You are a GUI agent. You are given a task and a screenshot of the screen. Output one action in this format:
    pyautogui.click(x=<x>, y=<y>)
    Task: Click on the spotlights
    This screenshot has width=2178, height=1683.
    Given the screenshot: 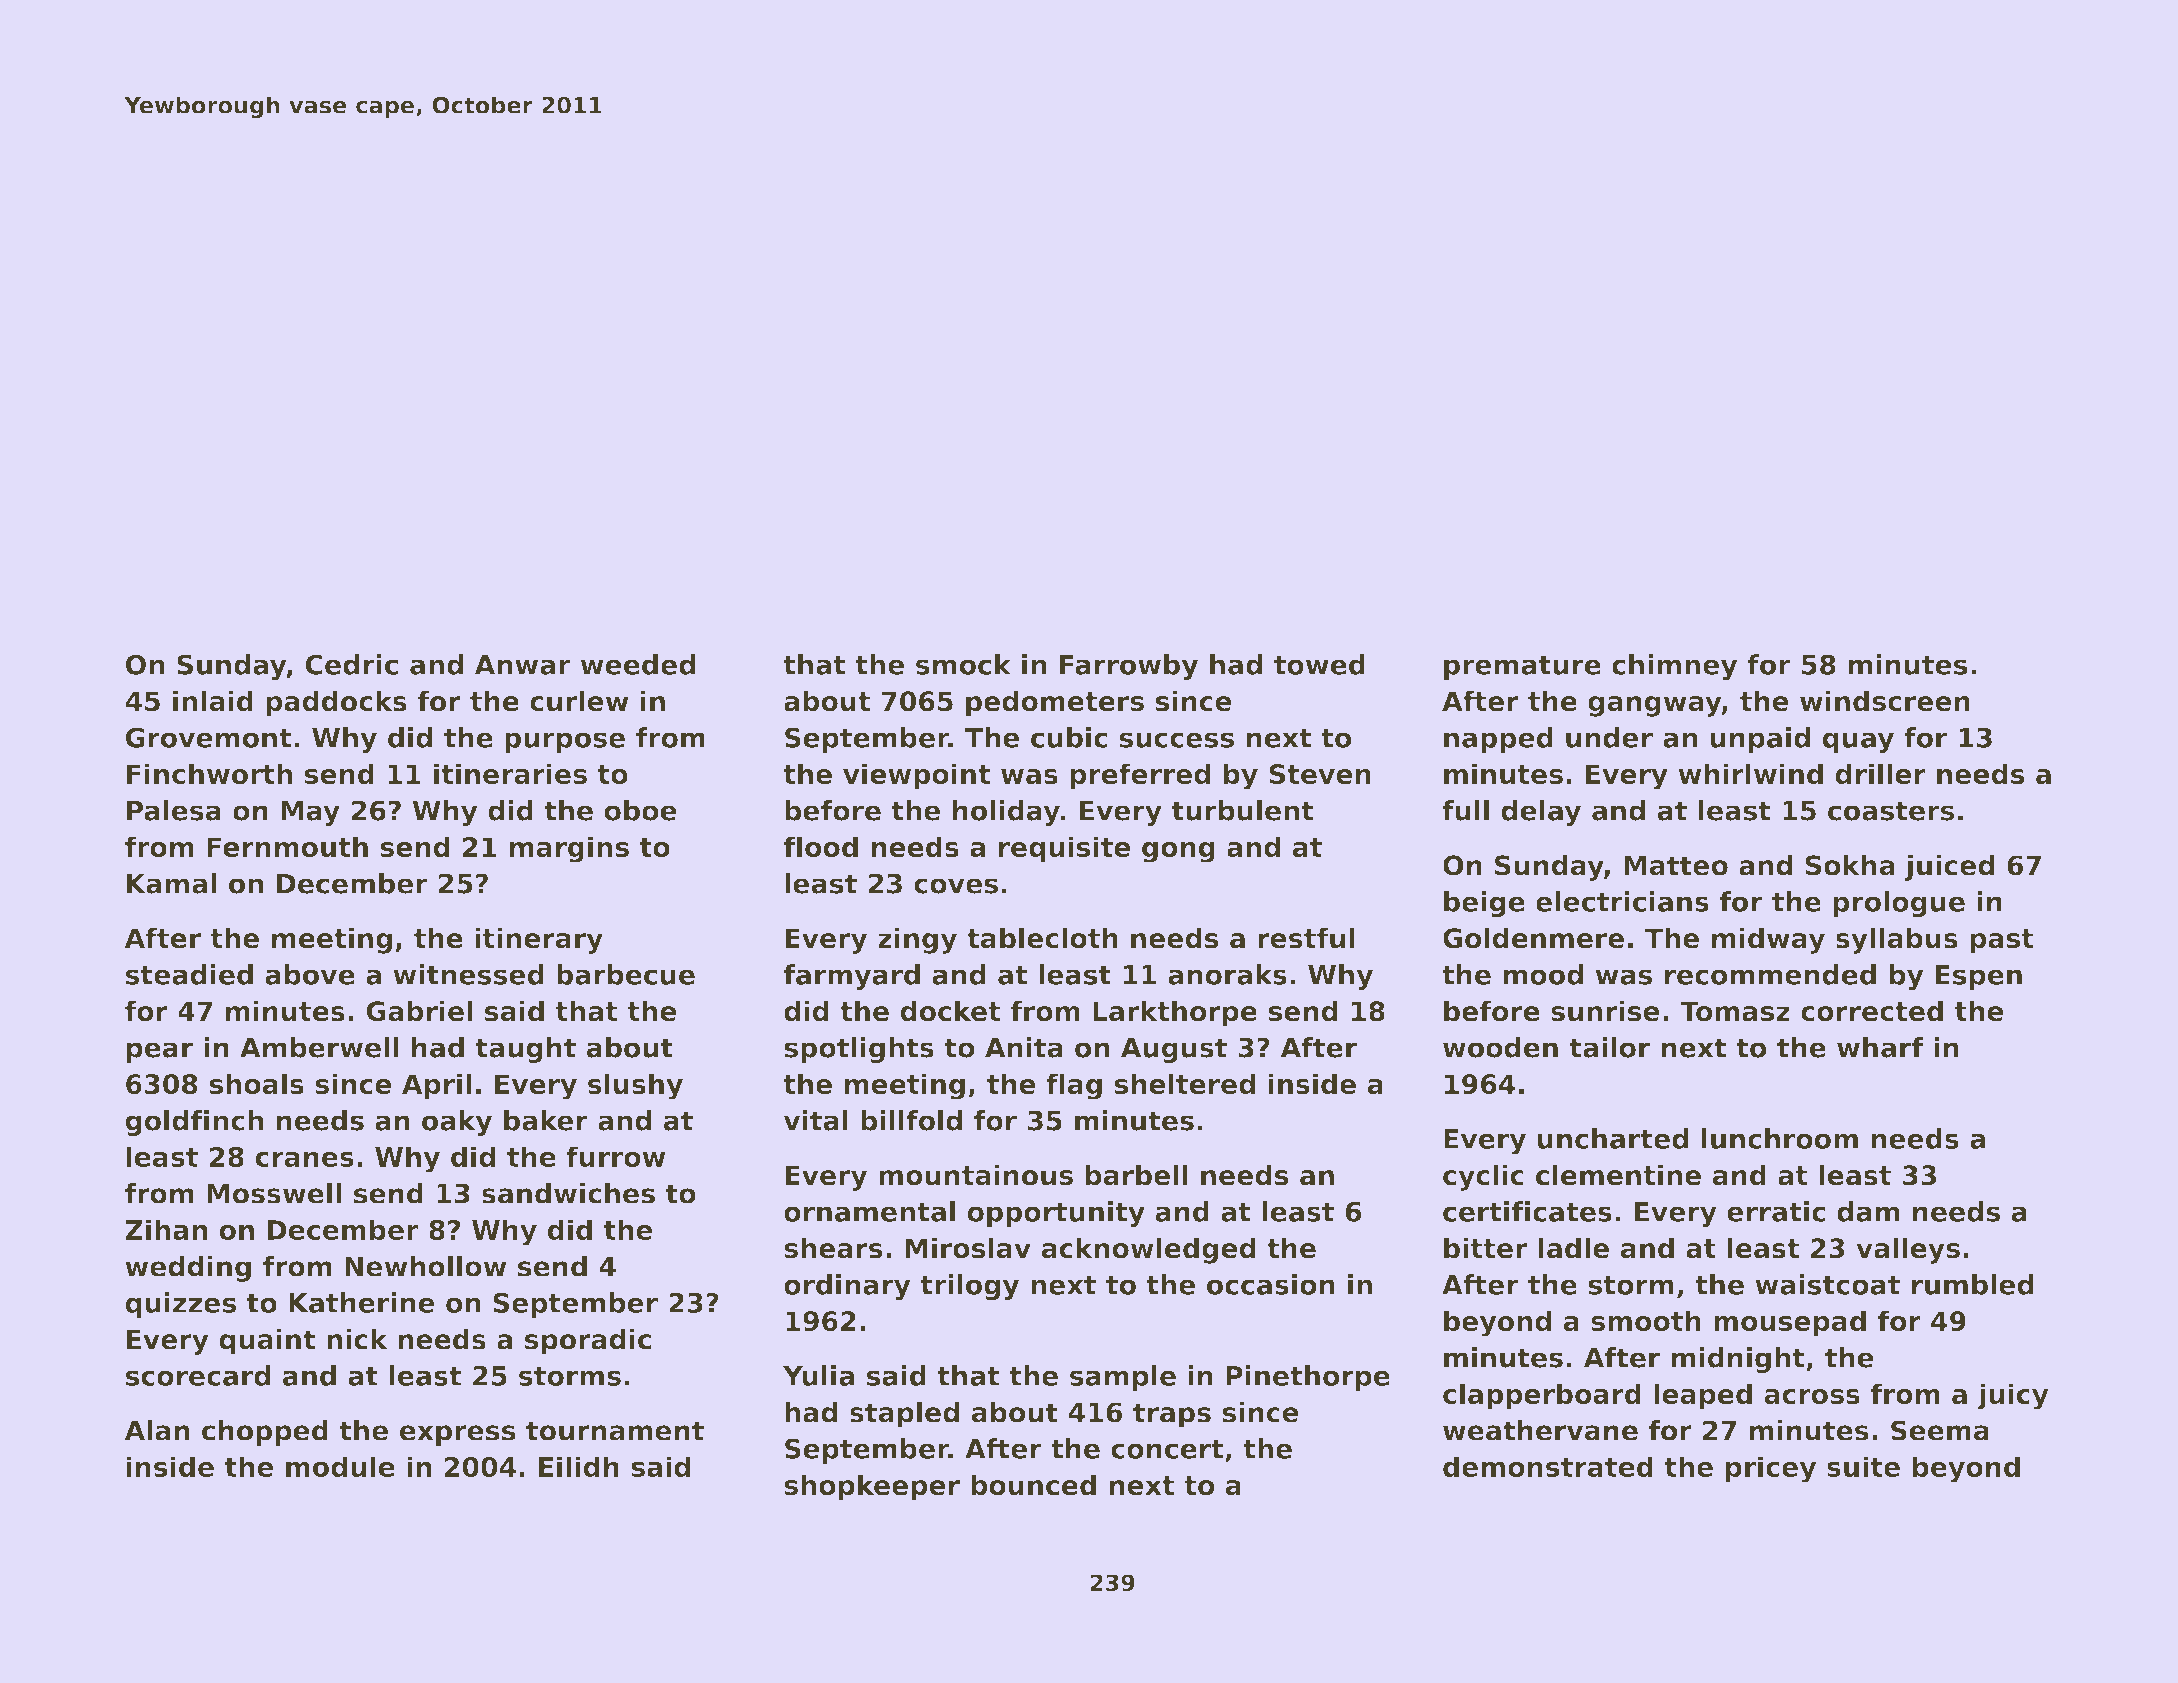 What is the action you would take?
    pyautogui.click(x=859, y=1050)
